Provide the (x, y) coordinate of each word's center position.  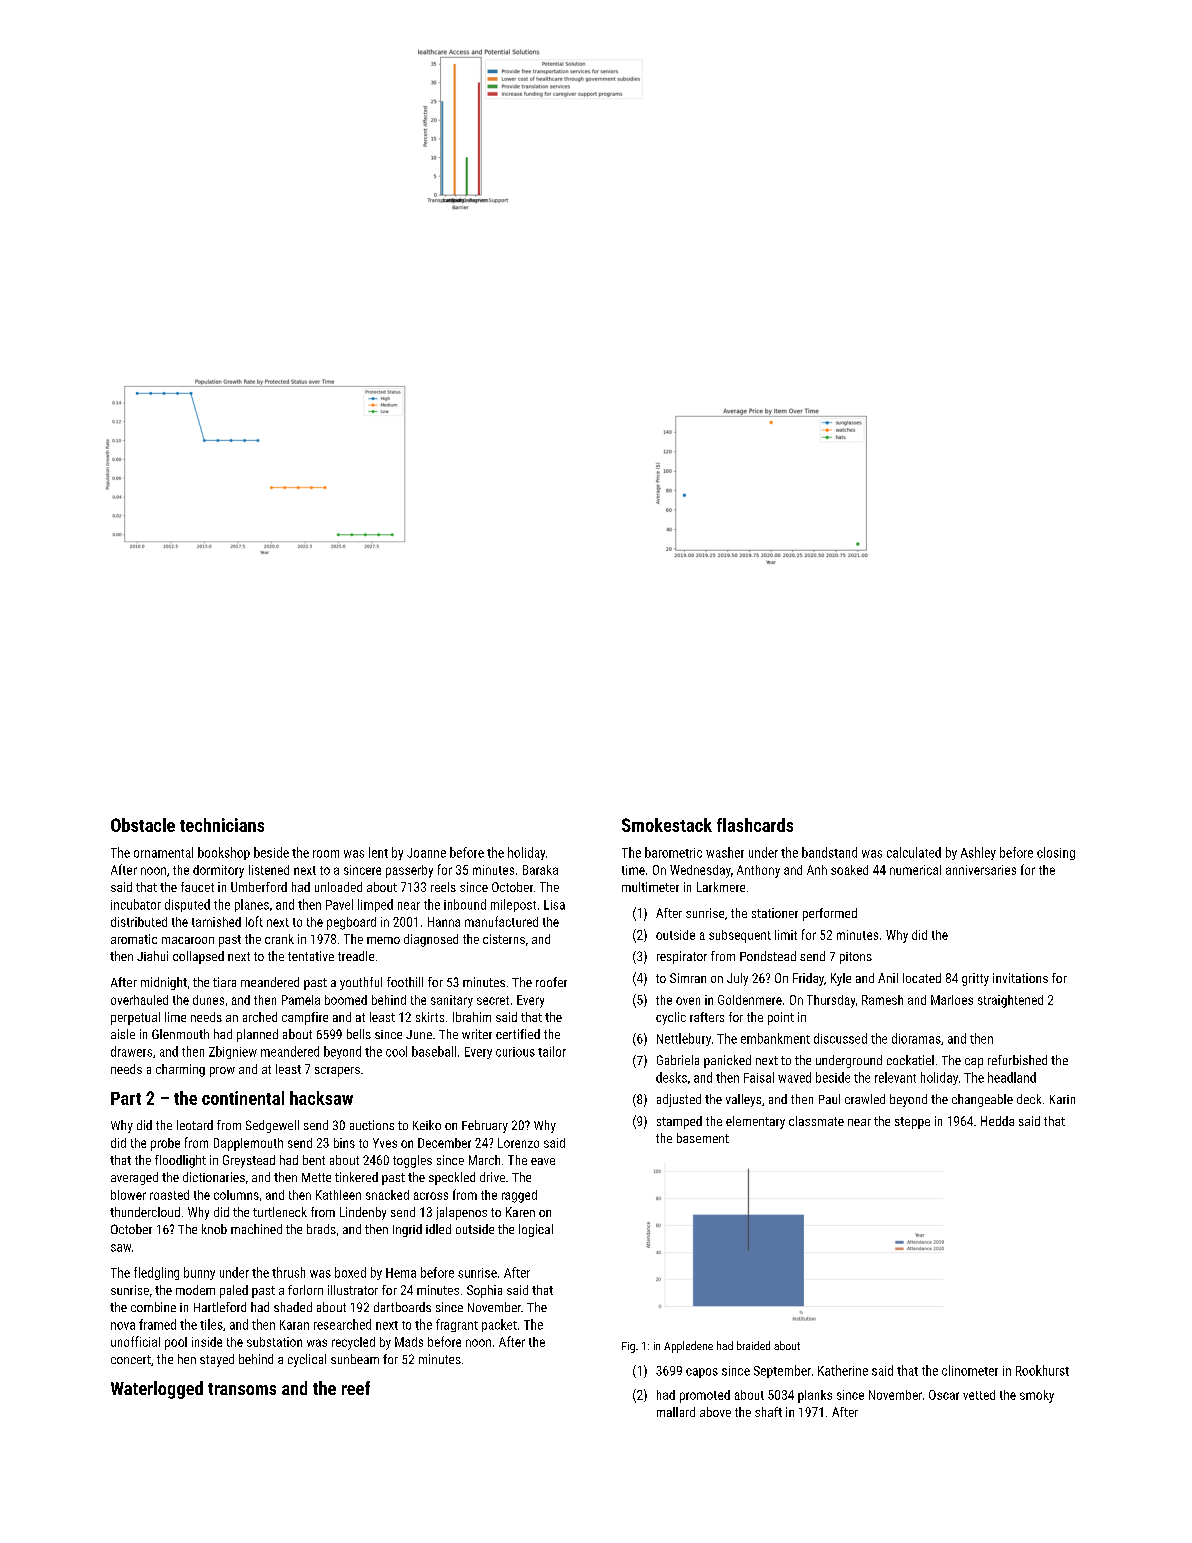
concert (131, 1359)
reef (356, 1388)
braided (753, 1345)
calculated (914, 852)
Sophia (484, 1291)
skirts (430, 1017)
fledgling (156, 1273)
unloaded (338, 887)
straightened (1010, 1001)
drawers (131, 1051)
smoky (1037, 1396)
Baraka (540, 870)
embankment (775, 1038)
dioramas (916, 1038)
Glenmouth (180, 1034)
